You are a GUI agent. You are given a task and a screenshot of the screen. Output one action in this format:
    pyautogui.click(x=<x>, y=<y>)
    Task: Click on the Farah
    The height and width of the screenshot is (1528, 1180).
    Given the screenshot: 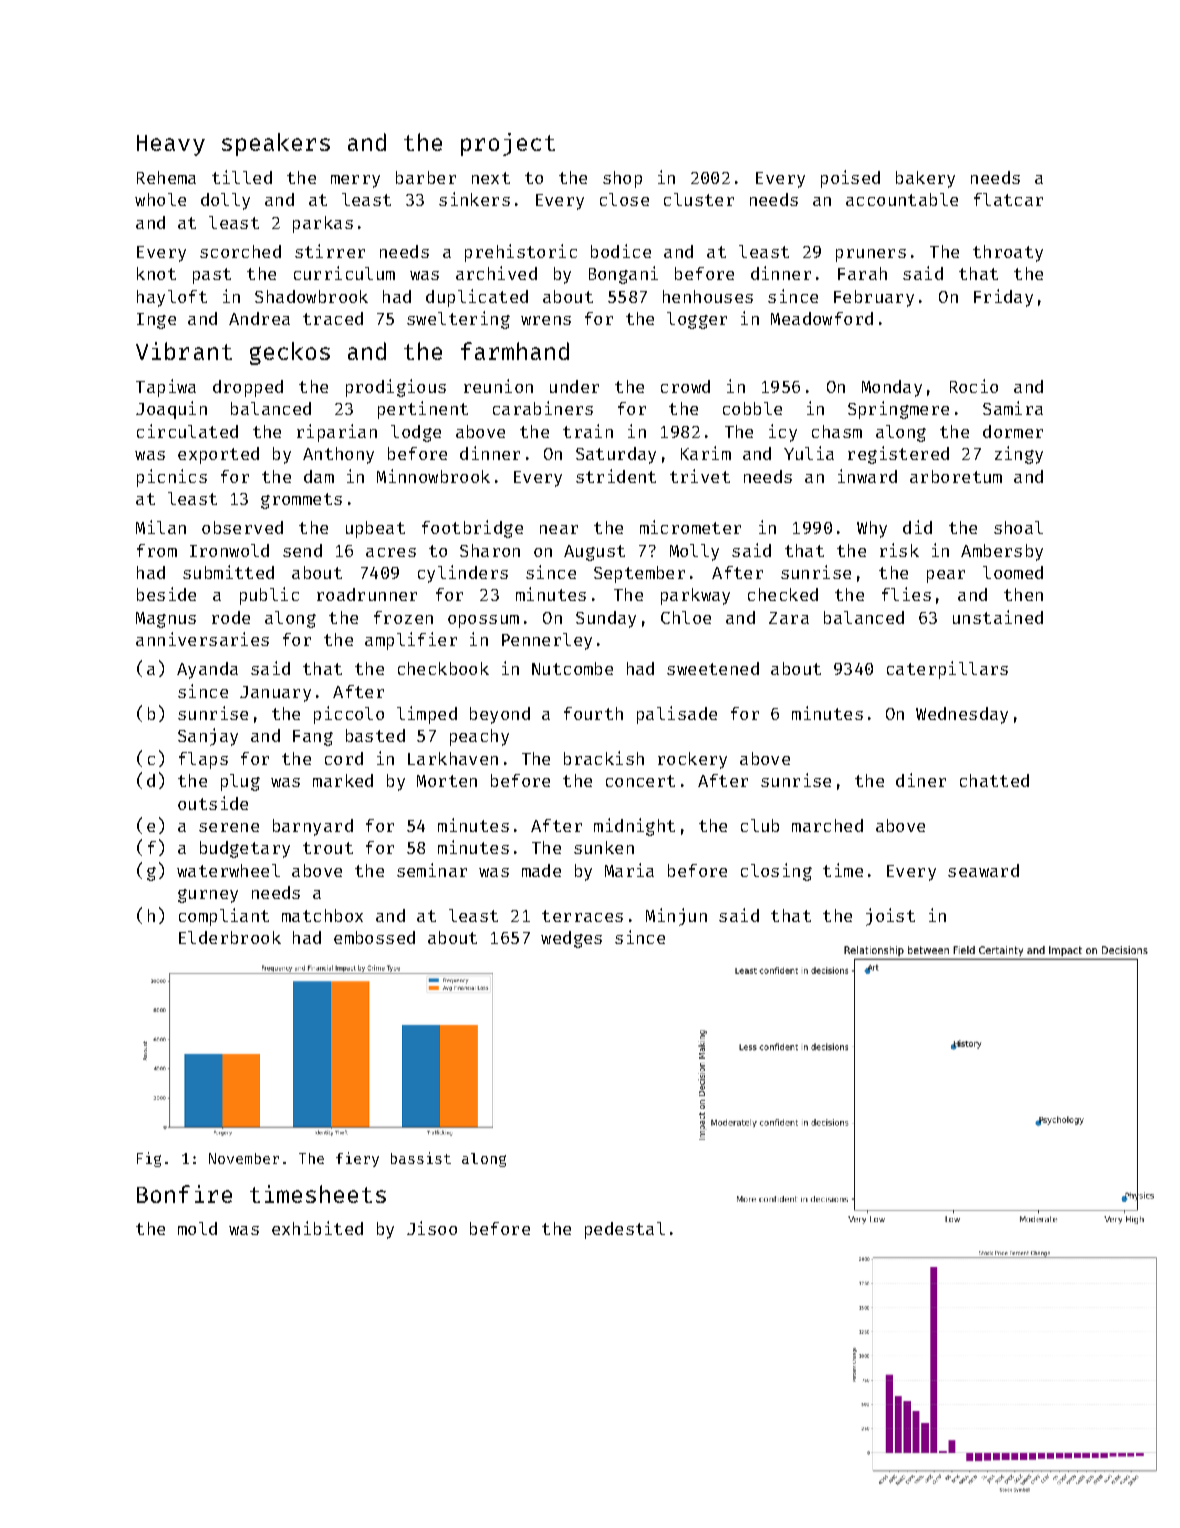 What is the action you would take?
    pyautogui.click(x=862, y=273)
